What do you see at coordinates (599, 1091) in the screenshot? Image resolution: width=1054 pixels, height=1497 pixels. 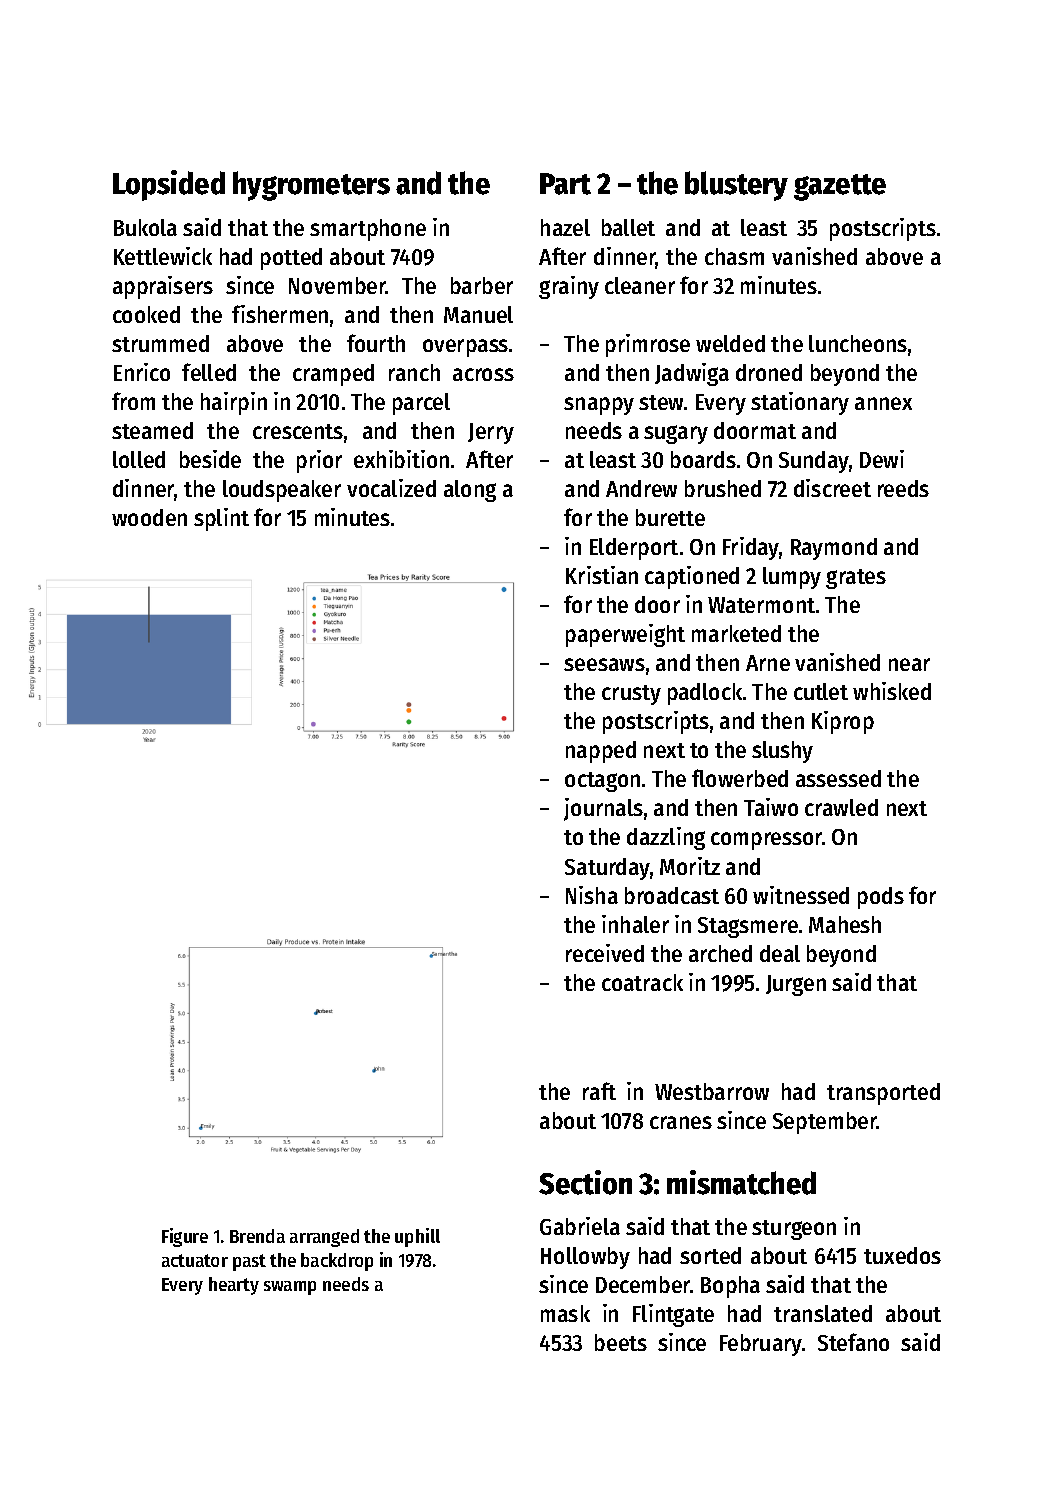 I see `raft` at bounding box center [599, 1091].
